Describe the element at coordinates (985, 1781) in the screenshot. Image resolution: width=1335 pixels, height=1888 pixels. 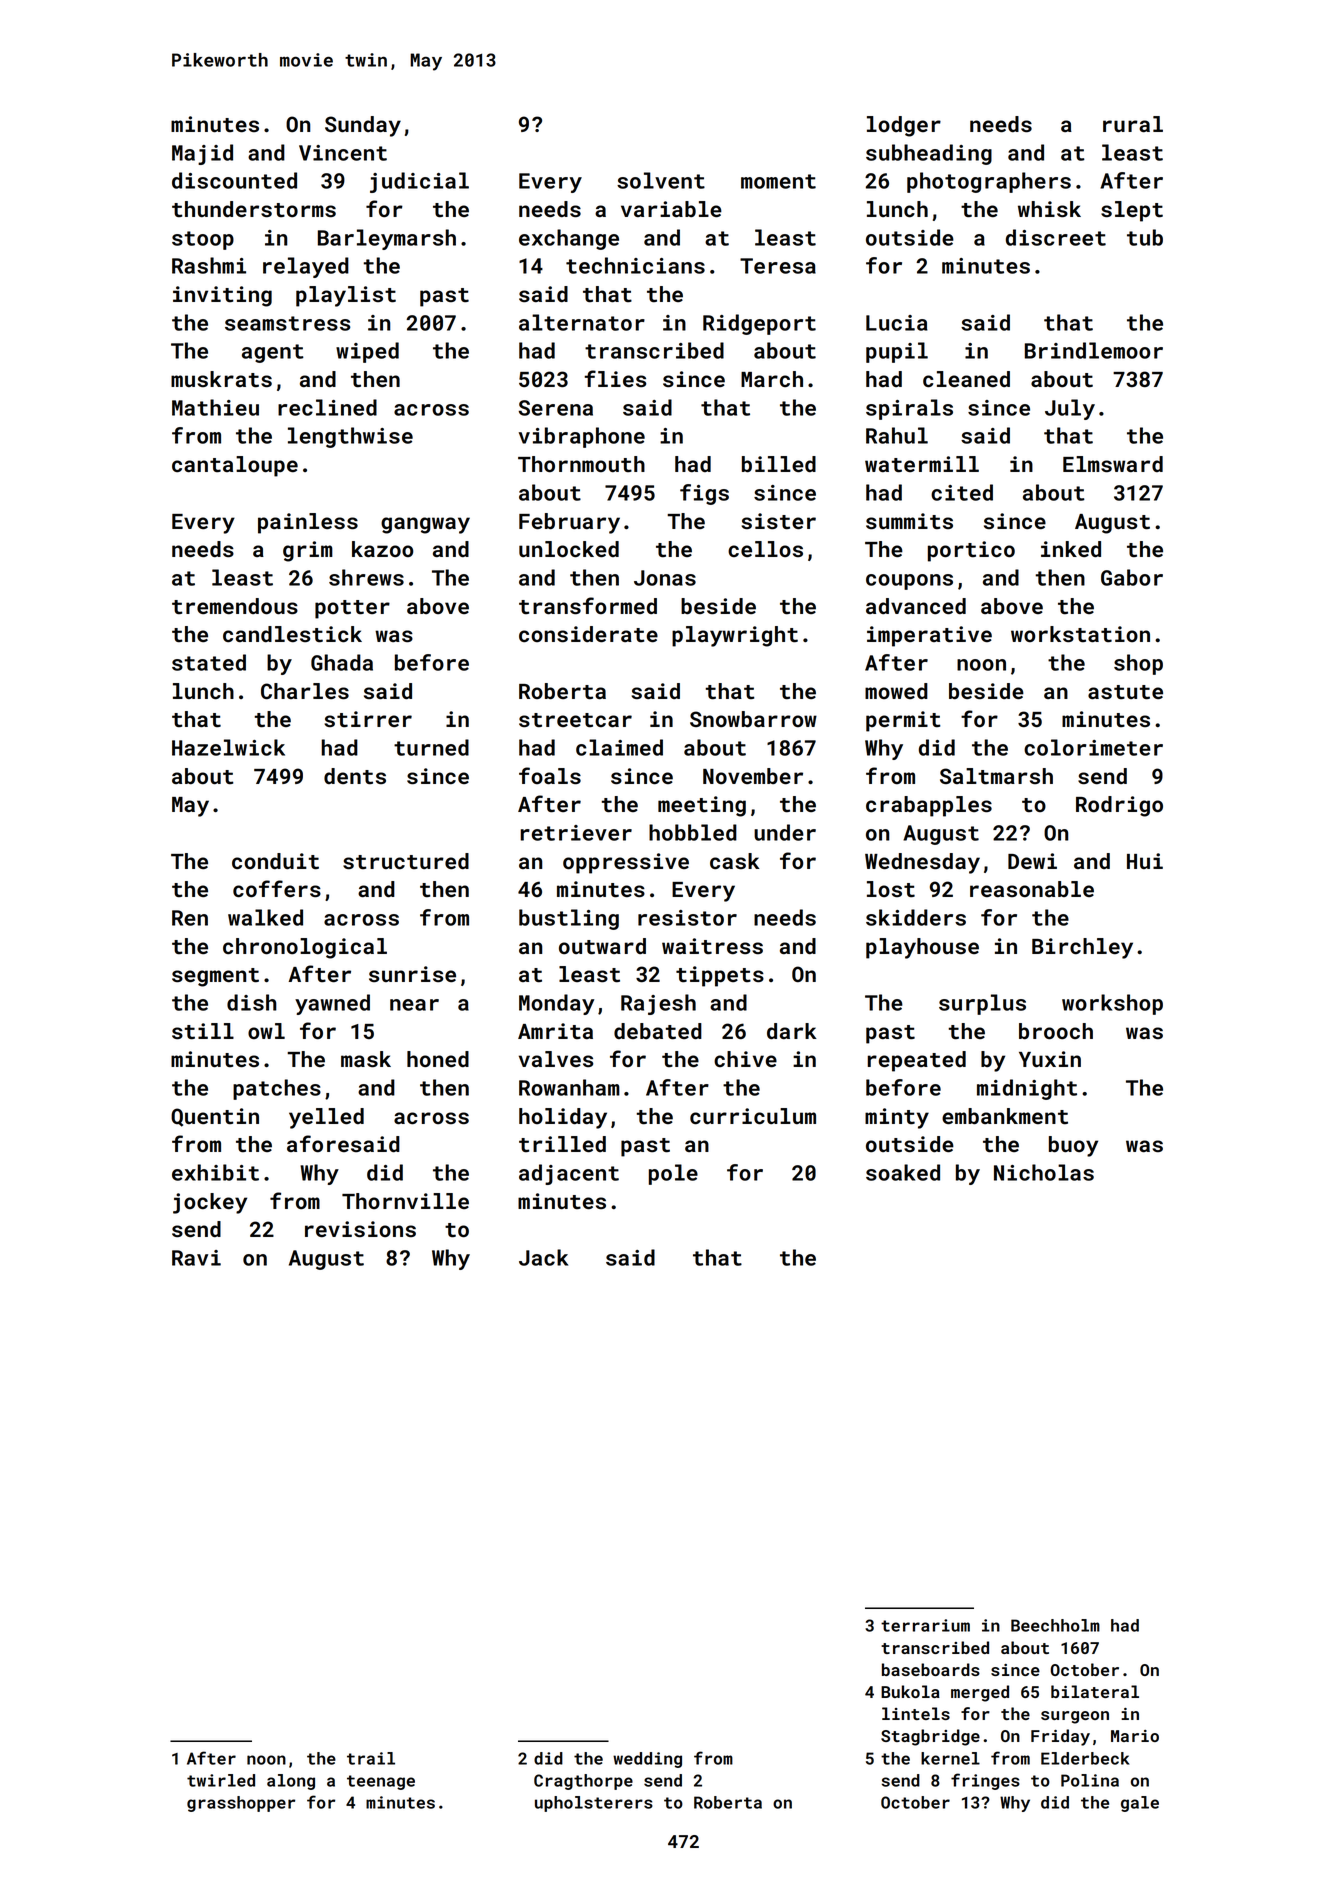
I see `fringes` at that location.
